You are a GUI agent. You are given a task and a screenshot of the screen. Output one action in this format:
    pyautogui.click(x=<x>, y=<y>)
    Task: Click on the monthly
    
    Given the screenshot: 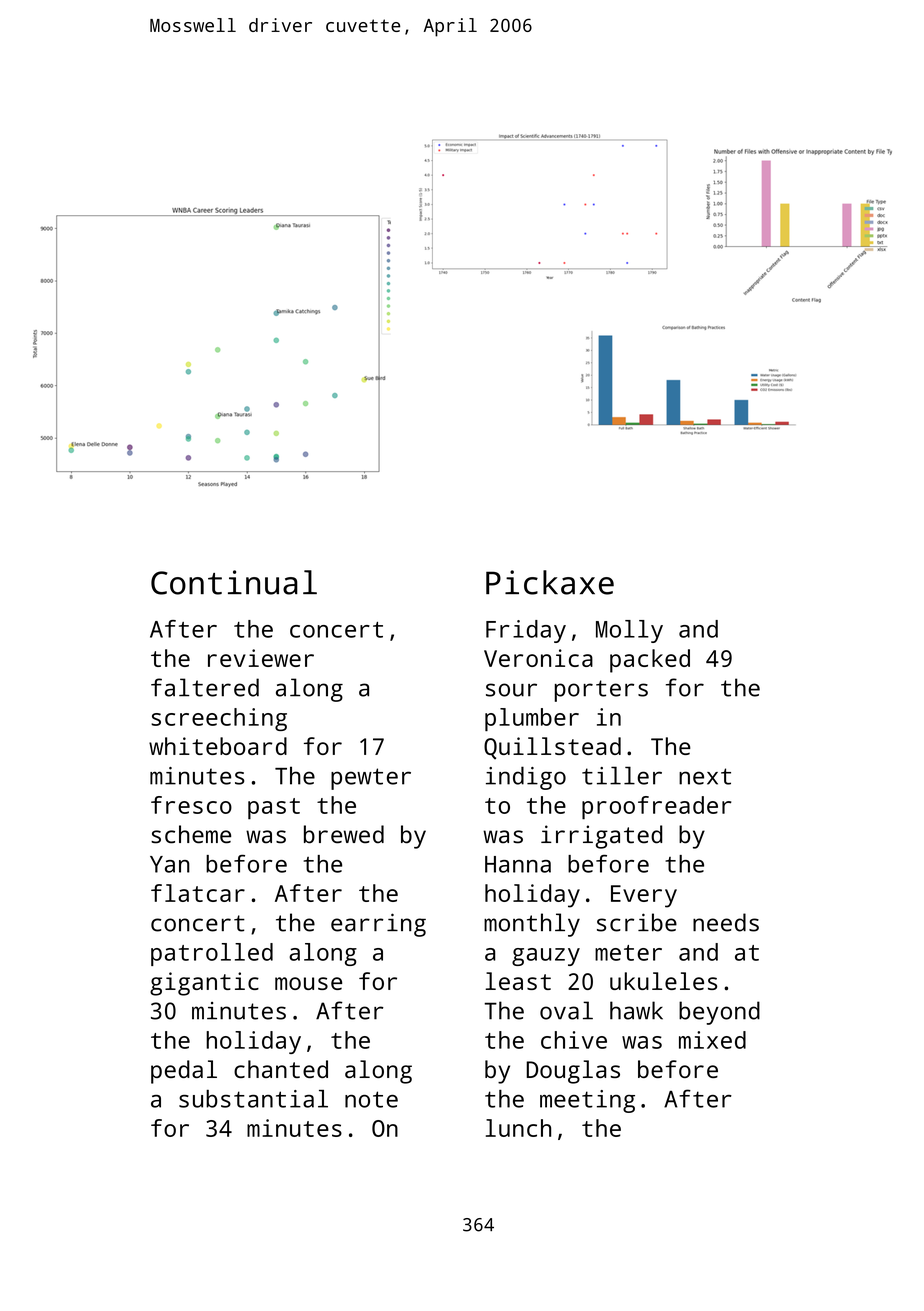 What is the action you would take?
    pyautogui.click(x=532, y=925)
